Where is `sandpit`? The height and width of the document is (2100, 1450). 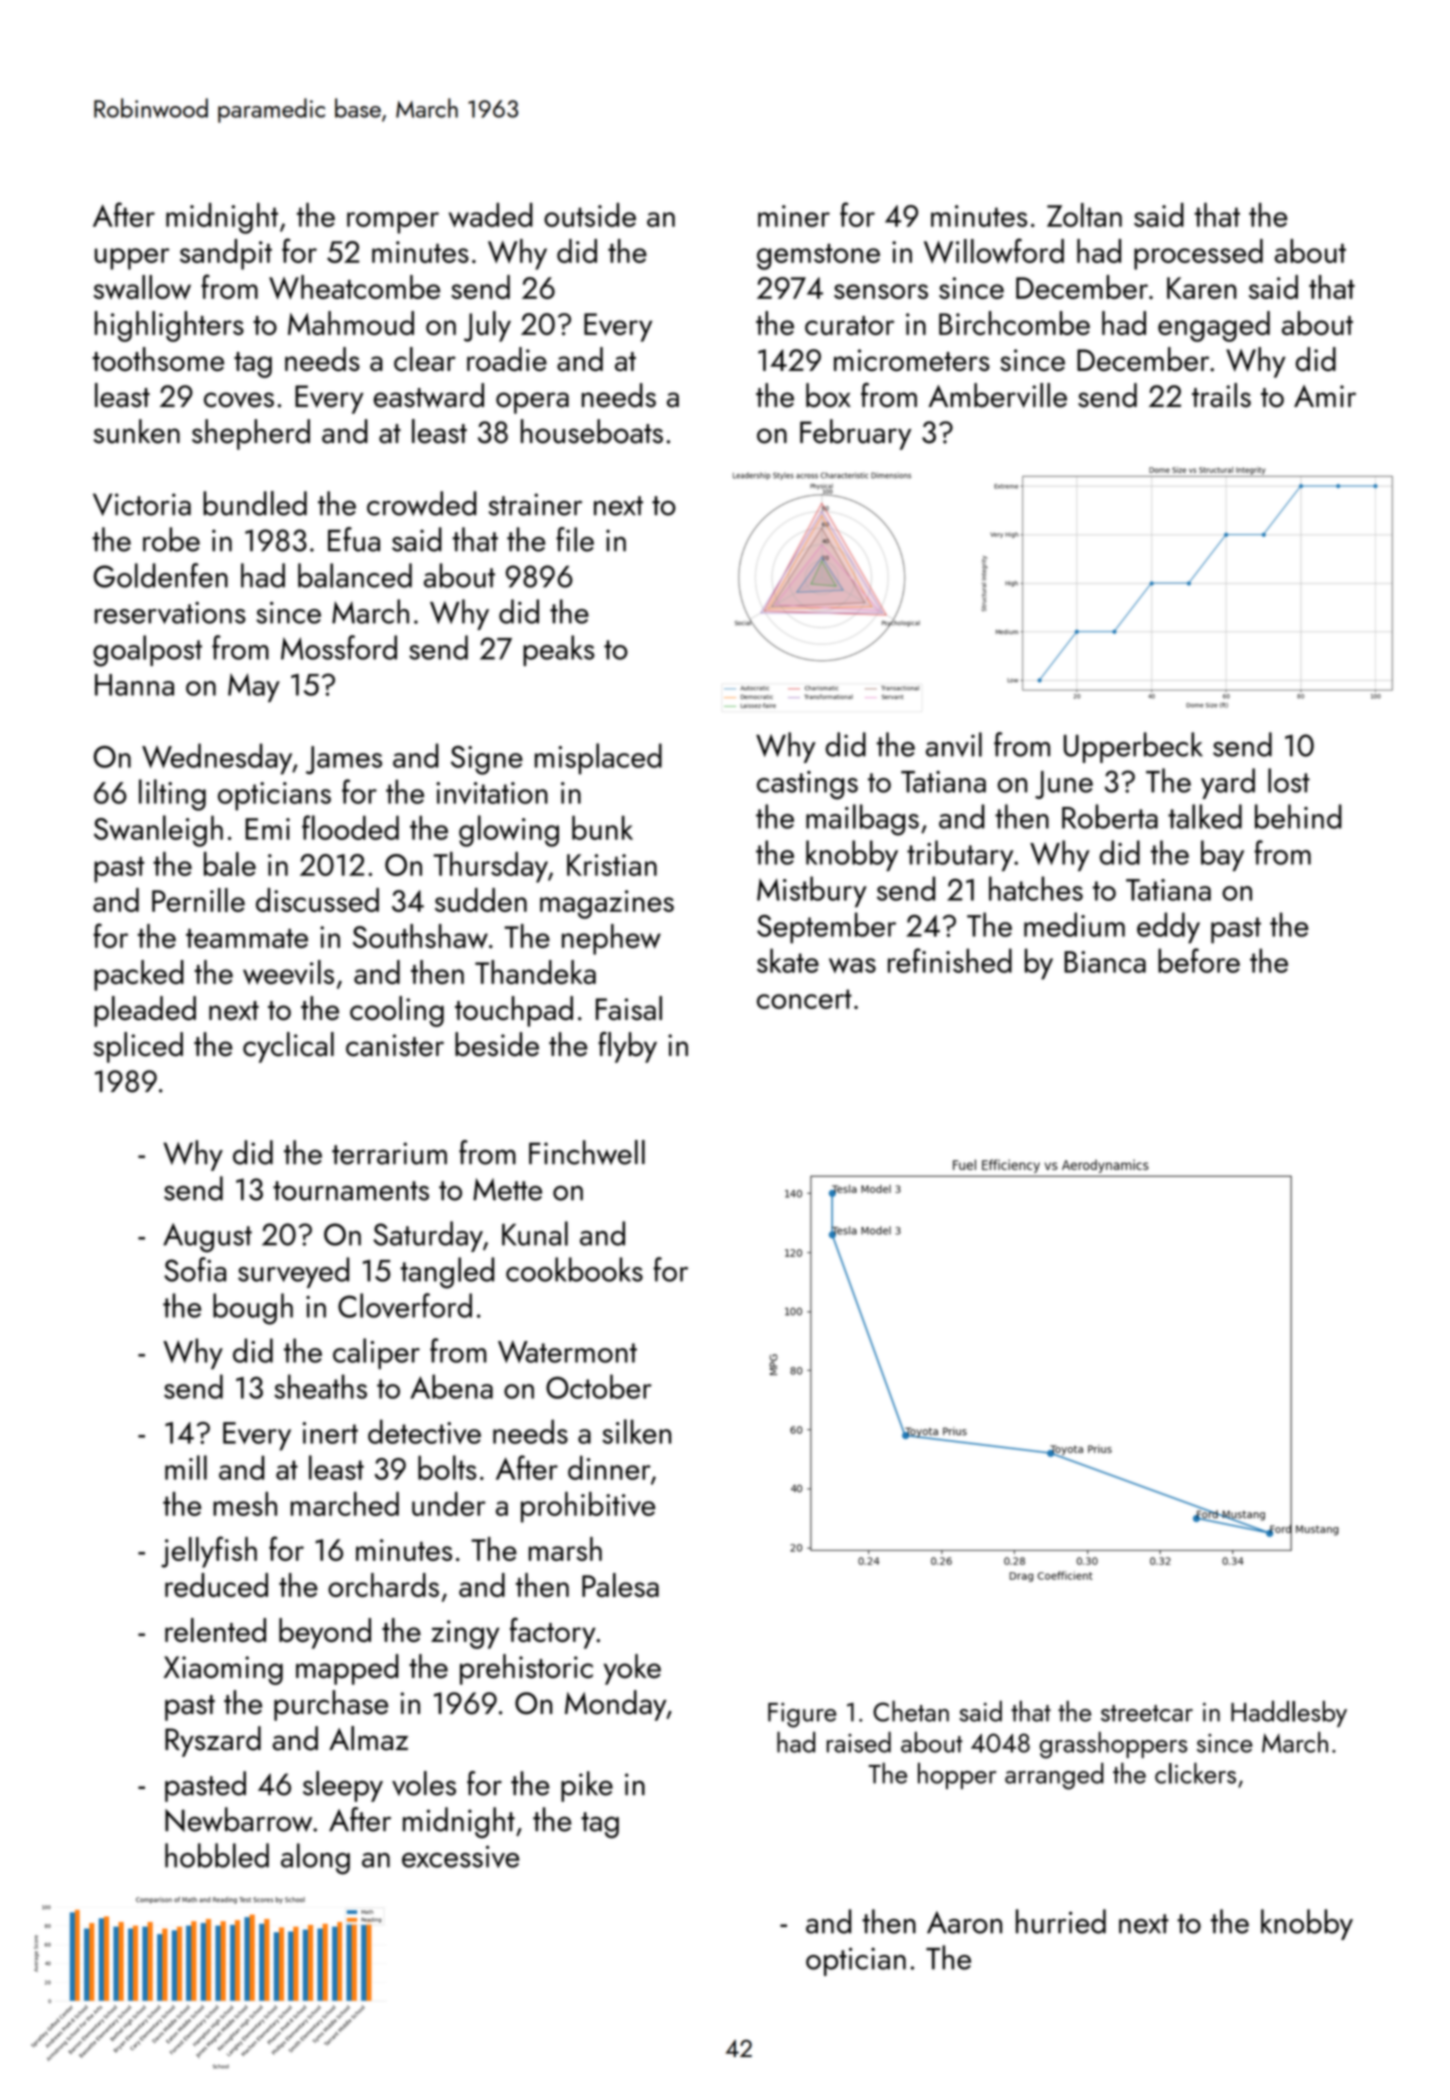
sandpit is located at coordinates (226, 254).
